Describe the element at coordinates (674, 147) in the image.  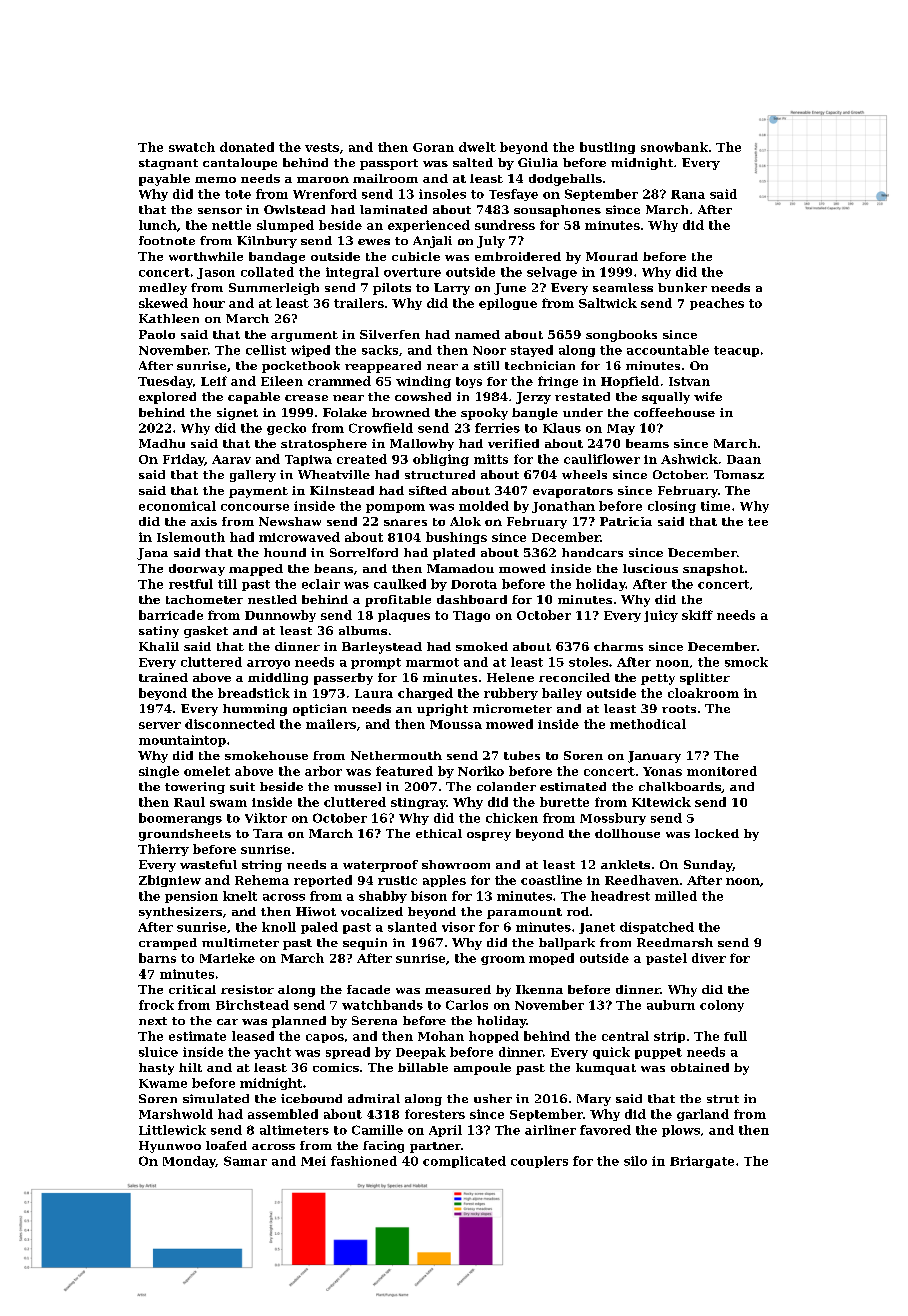
I see `snowbank` at that location.
